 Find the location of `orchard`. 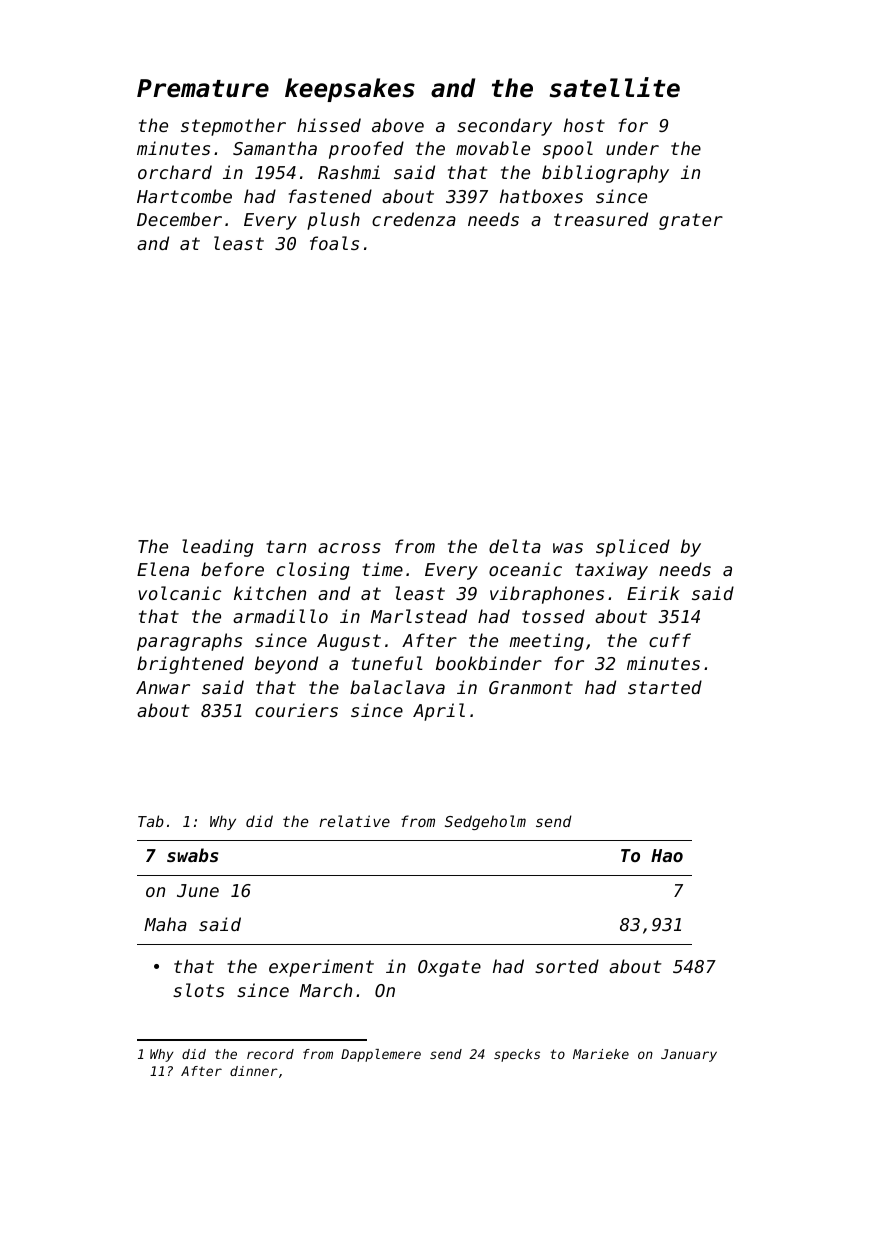

orchard is located at coordinates (175, 172).
